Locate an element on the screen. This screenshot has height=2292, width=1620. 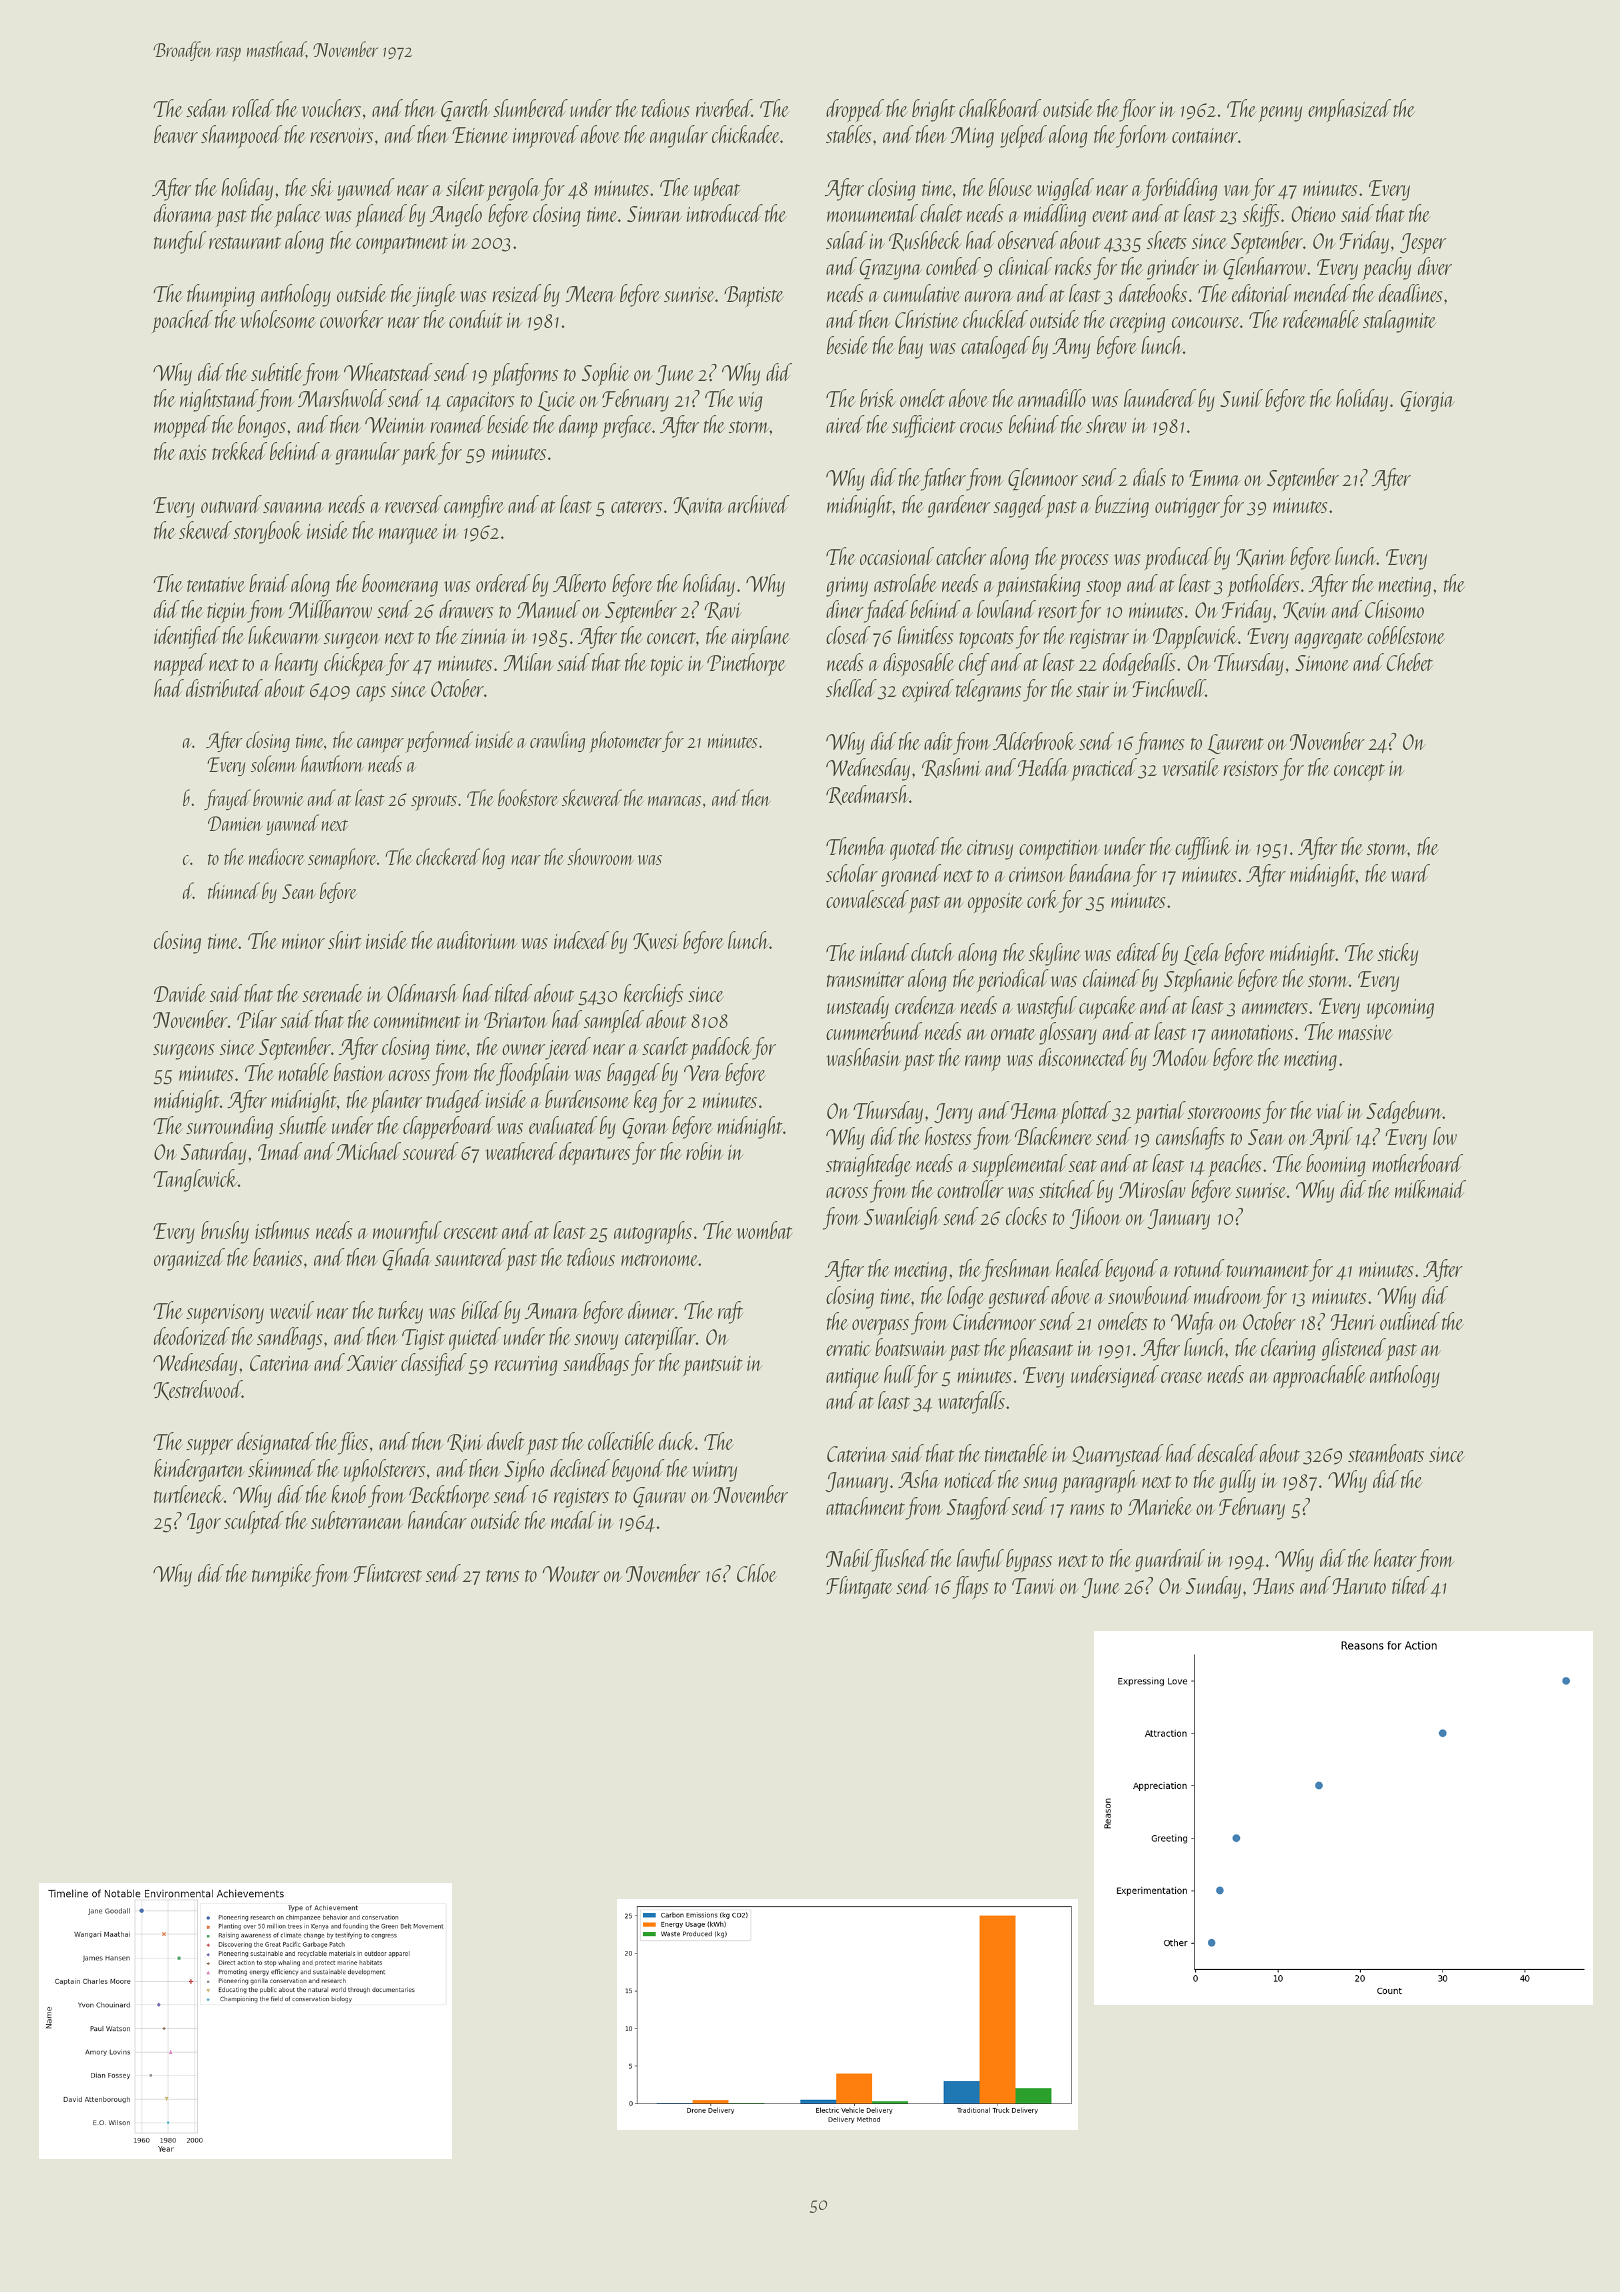
Miroslav is located at coordinates (1152, 1189).
